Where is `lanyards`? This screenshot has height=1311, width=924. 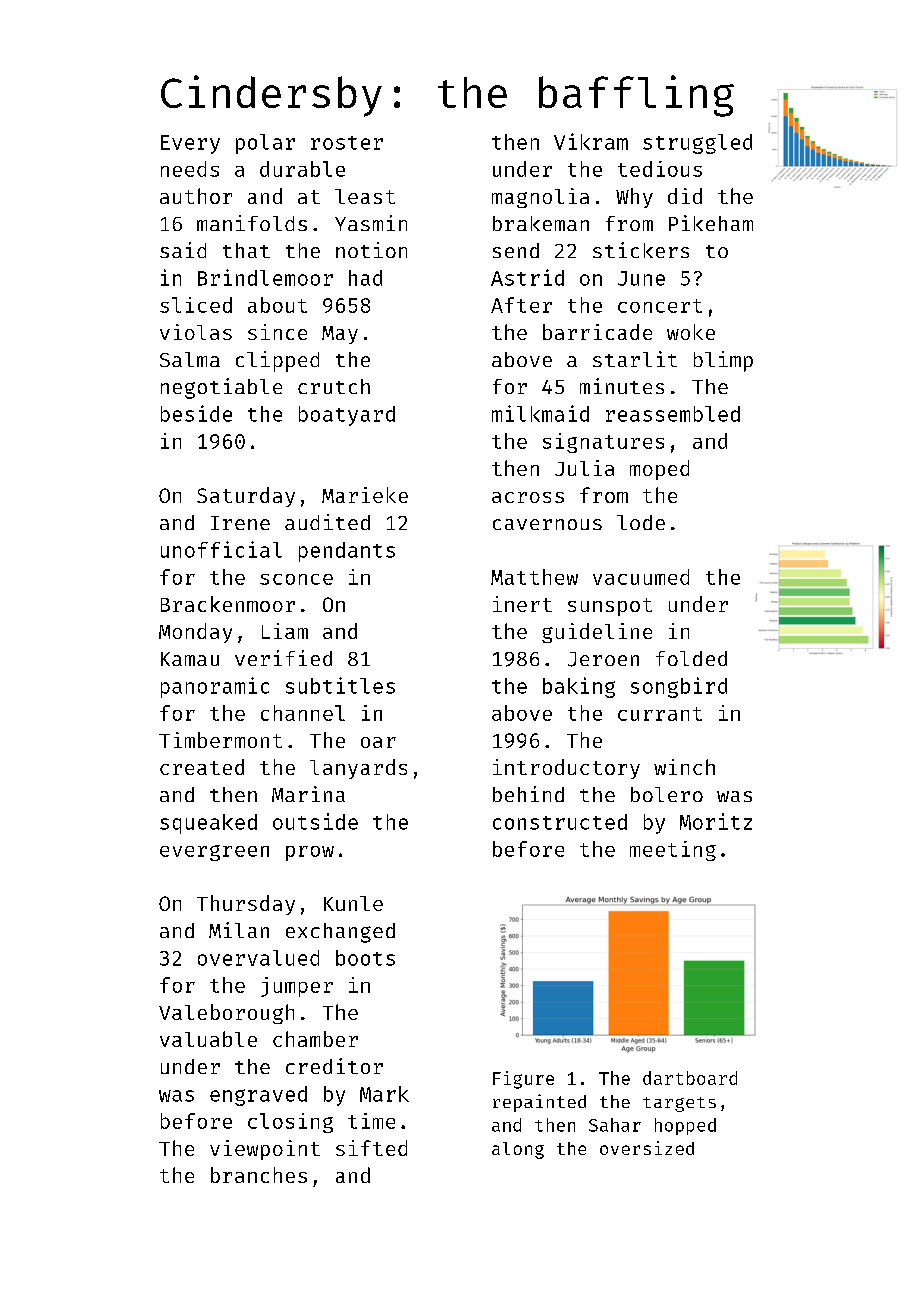
lanyards is located at coordinates (358, 769).
